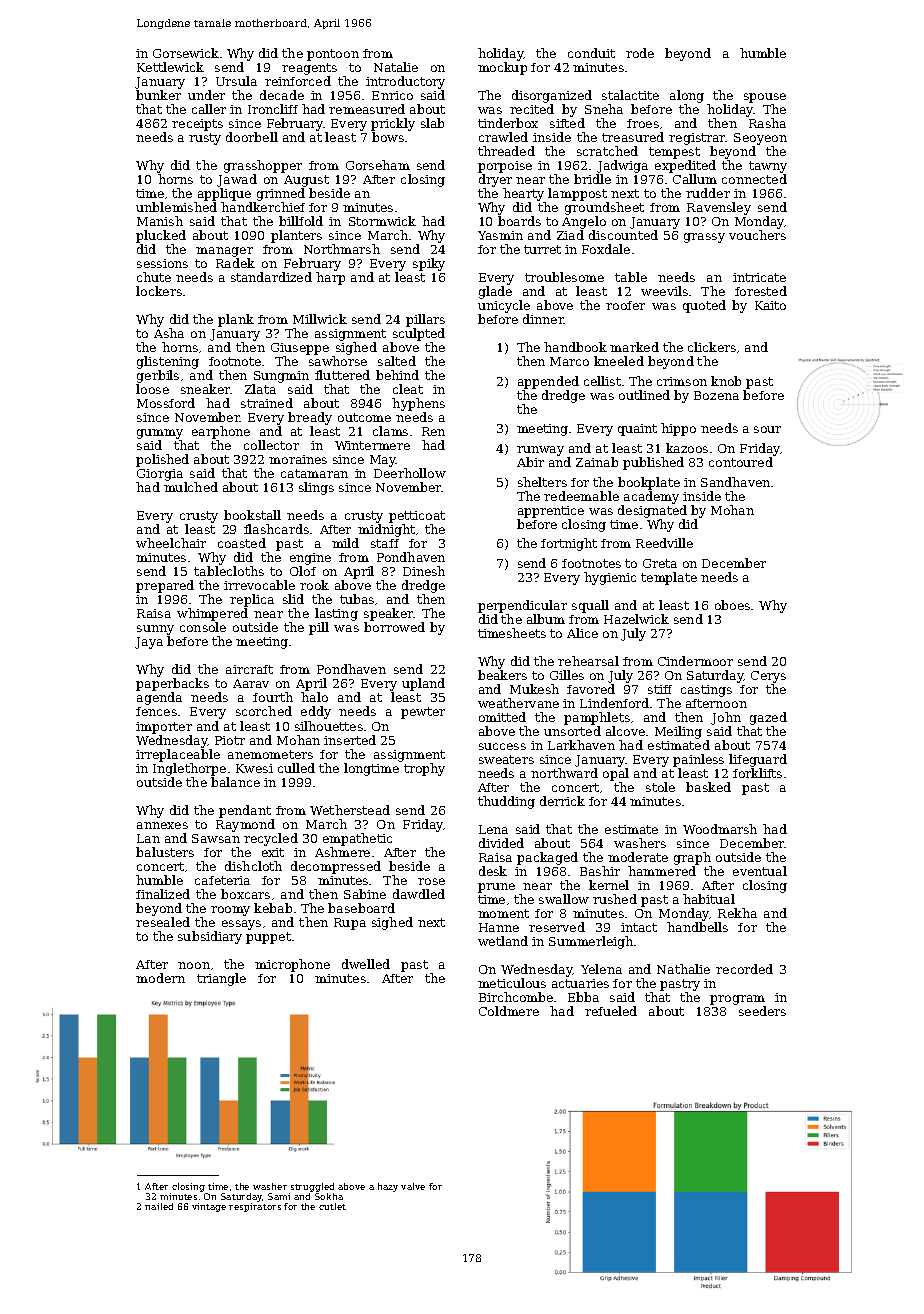 The image size is (924, 1314). What do you see at coordinates (171, 543) in the screenshot?
I see `wheelchair` at bounding box center [171, 543].
